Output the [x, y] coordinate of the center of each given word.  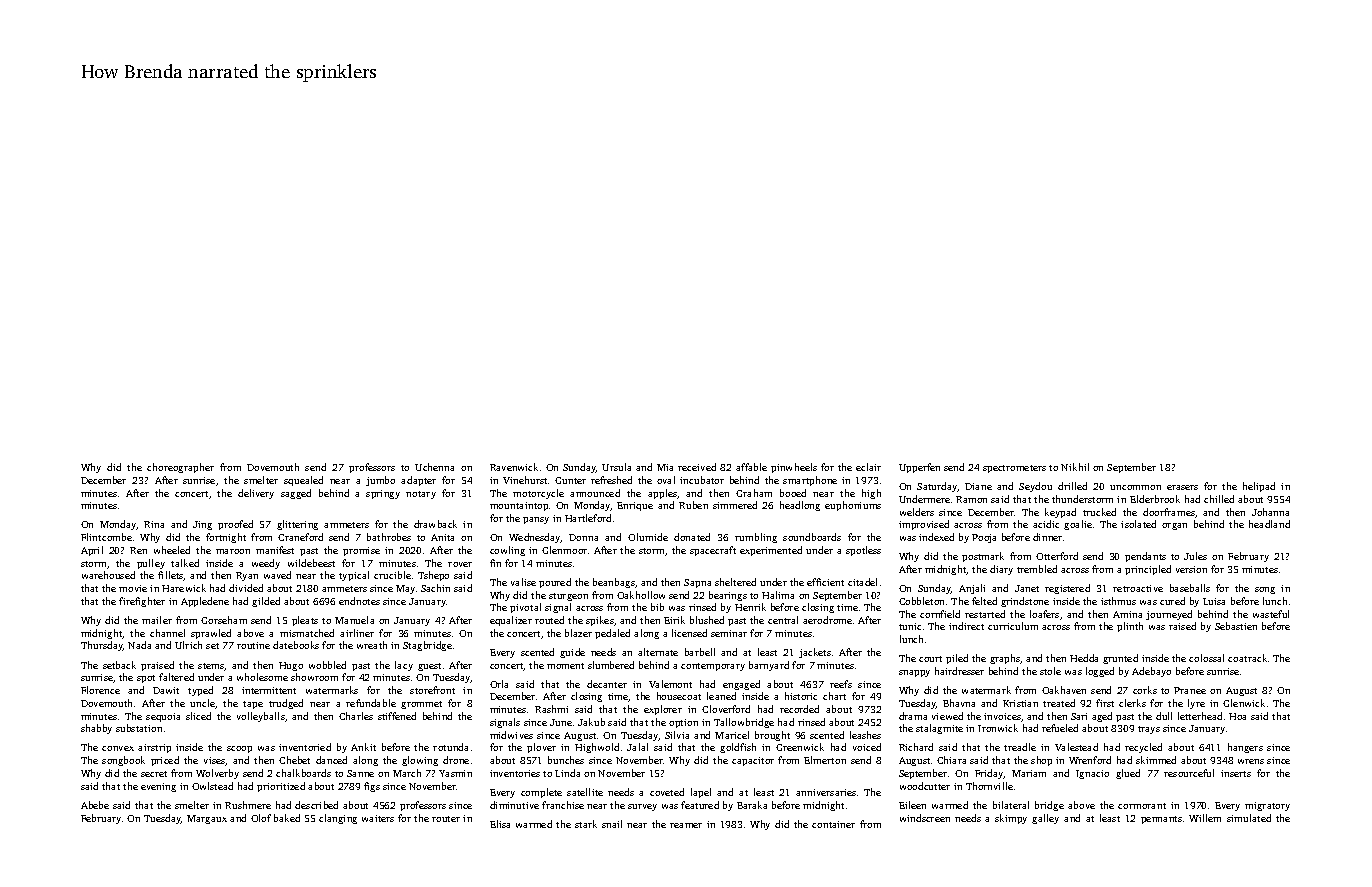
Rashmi [551, 709]
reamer [686, 825]
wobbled [327, 665]
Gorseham [224, 620]
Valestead [1076, 747]
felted [984, 601]
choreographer [180, 468]
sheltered [735, 582]
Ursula [616, 467]
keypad [1060, 513]
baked [287, 818]
